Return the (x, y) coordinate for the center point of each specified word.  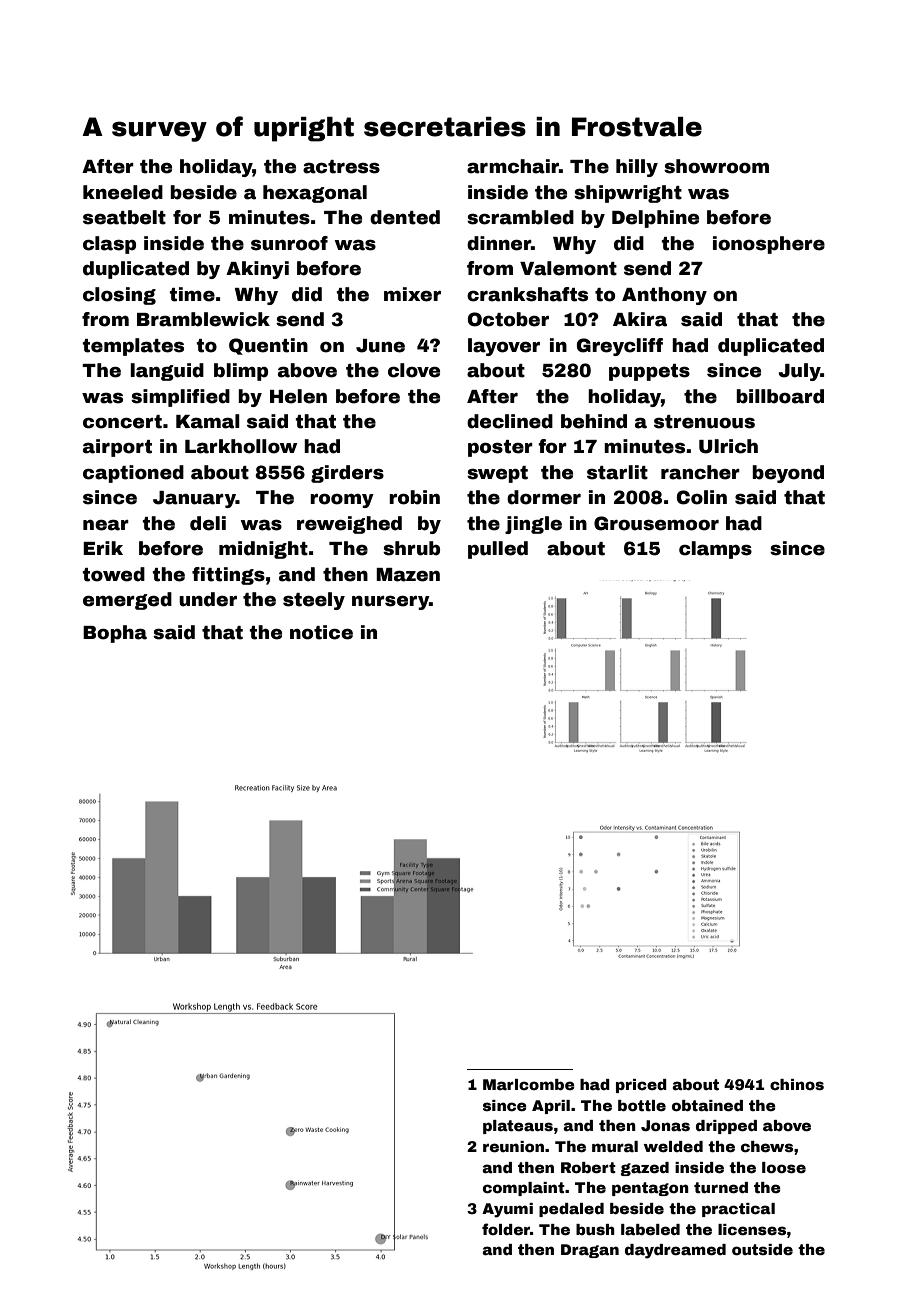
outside (762, 1249)
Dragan (590, 1251)
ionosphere (769, 245)
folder (506, 1229)
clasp (109, 245)
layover (504, 347)
